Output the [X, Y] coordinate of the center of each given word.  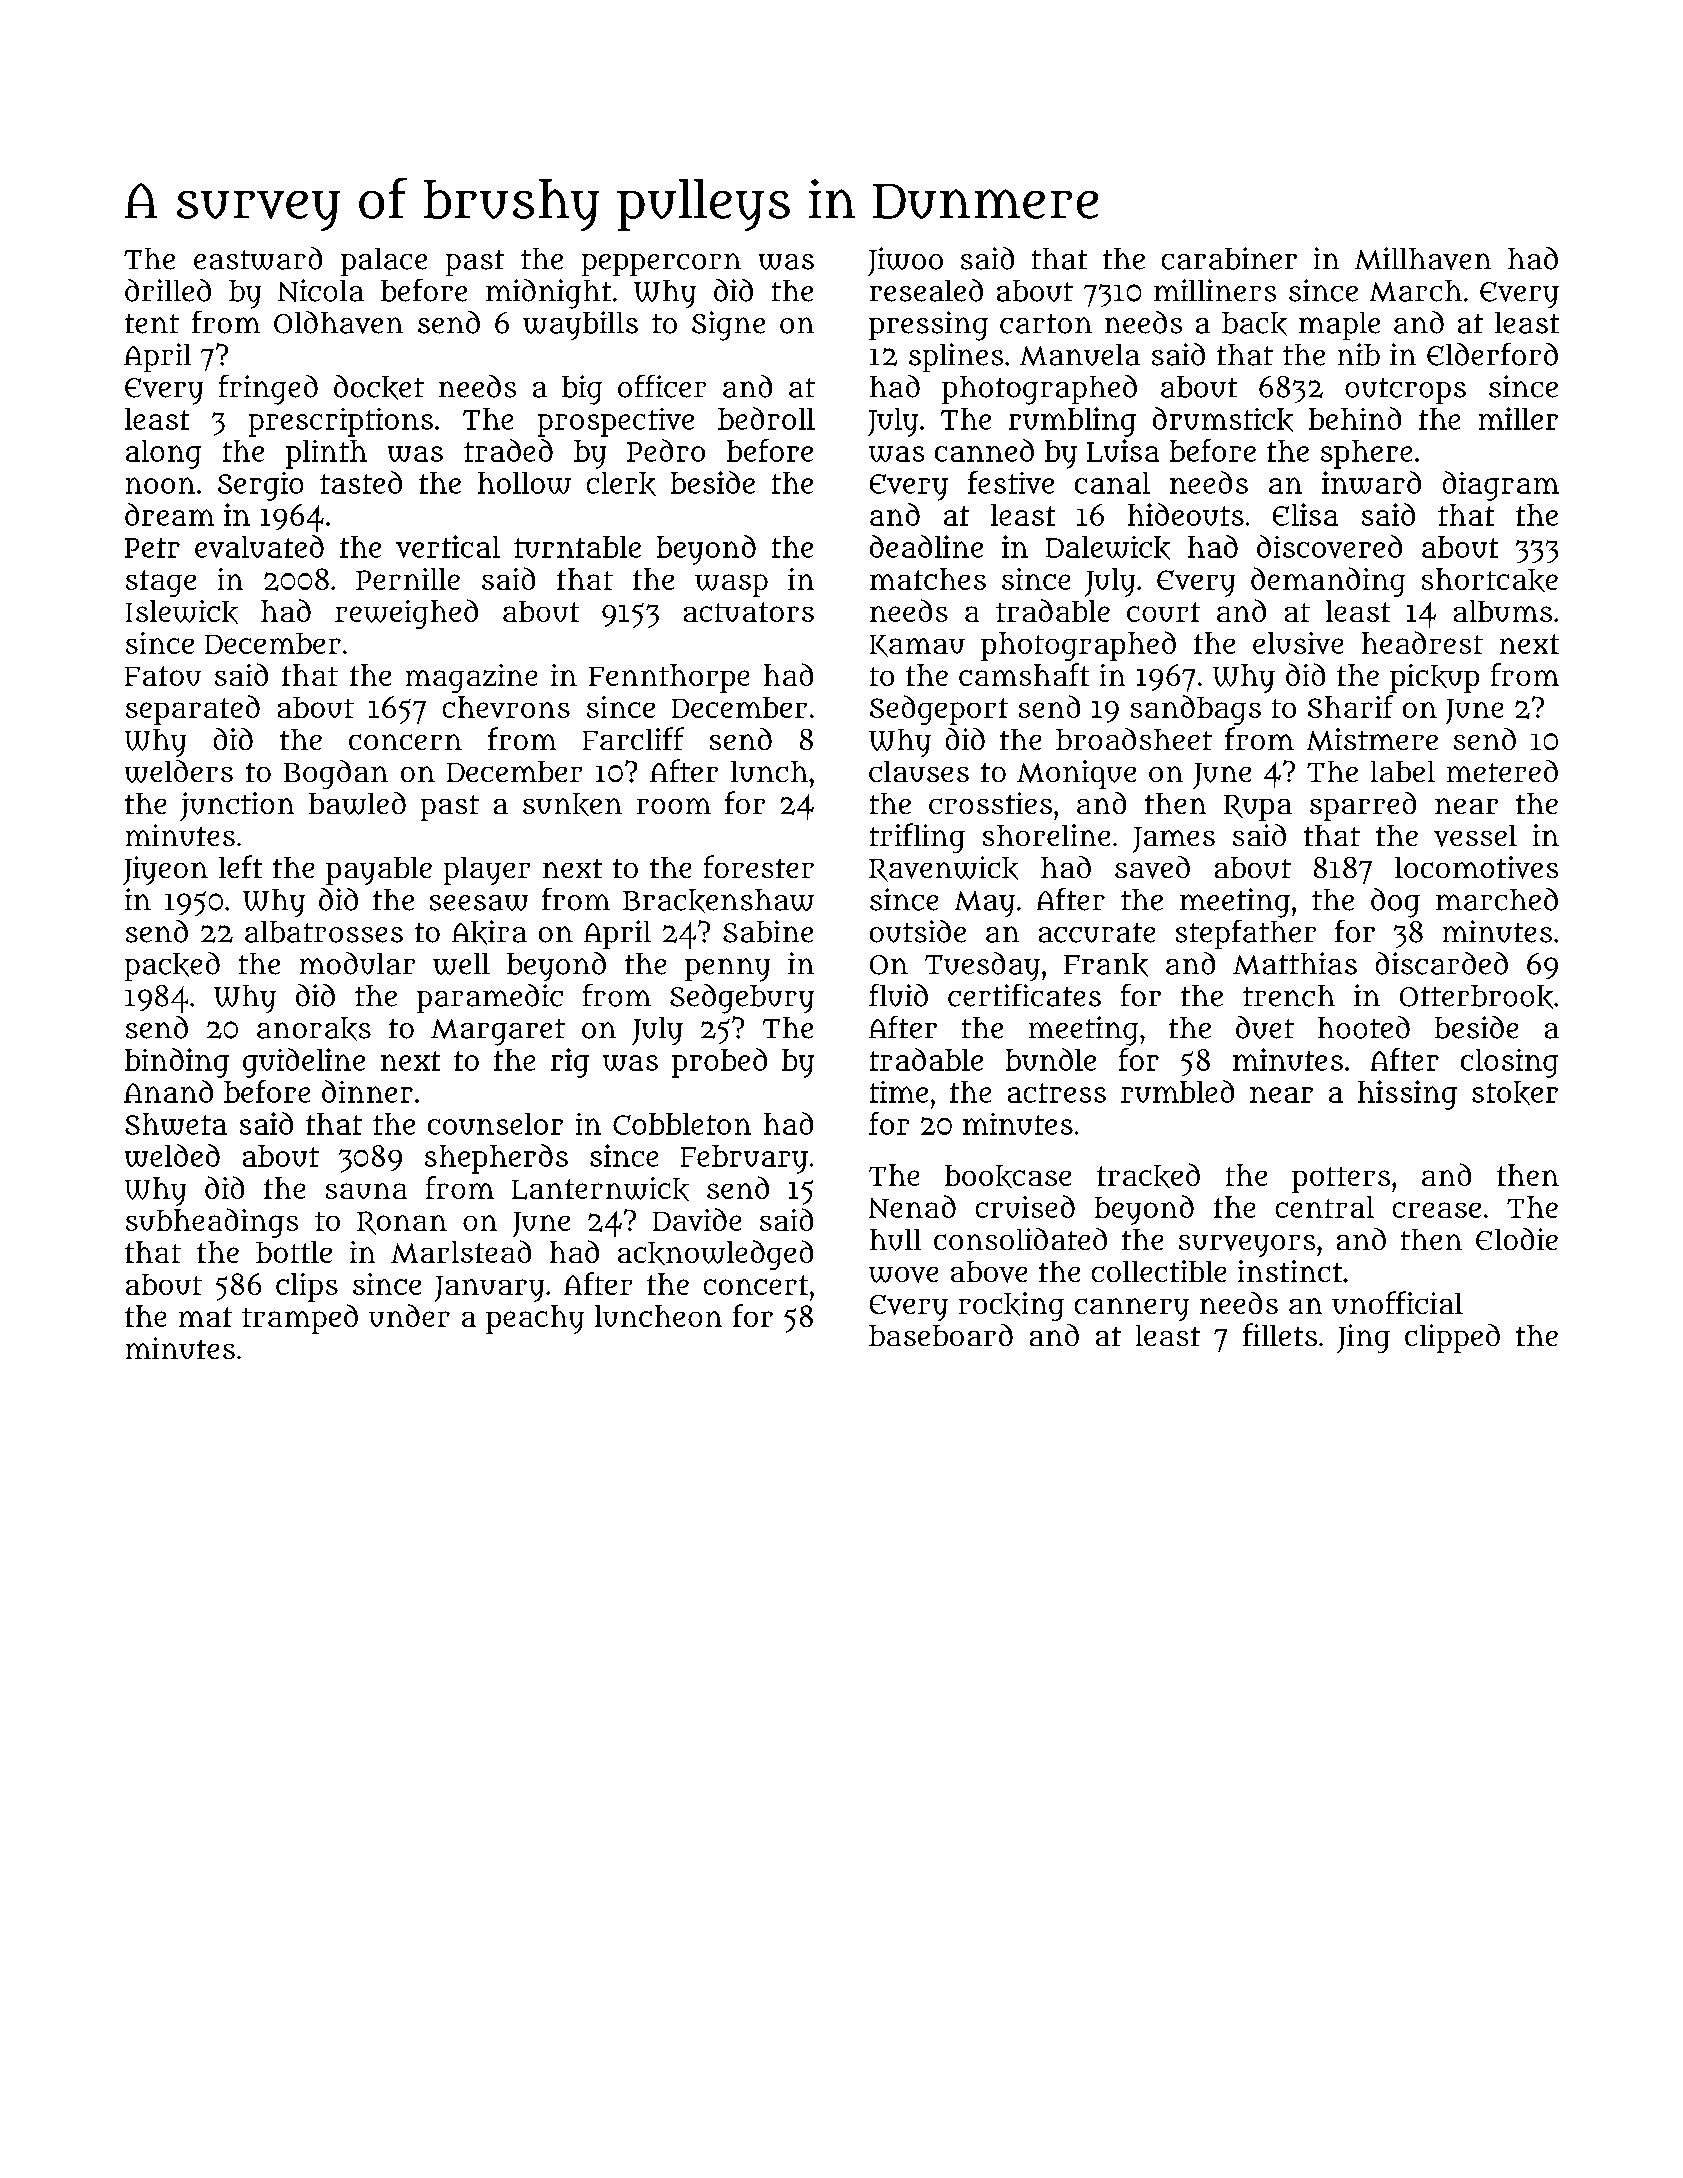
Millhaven [1423, 258]
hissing [1407, 1095]
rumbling [1072, 422]
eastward [258, 258]
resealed [926, 290]
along [163, 454]
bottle [294, 1252]
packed [172, 966]
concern [405, 742]
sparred [1363, 806]
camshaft [1024, 674]
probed [719, 1063]
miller [1518, 418]
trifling [917, 838]
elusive [1298, 643]
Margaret [498, 1032]
